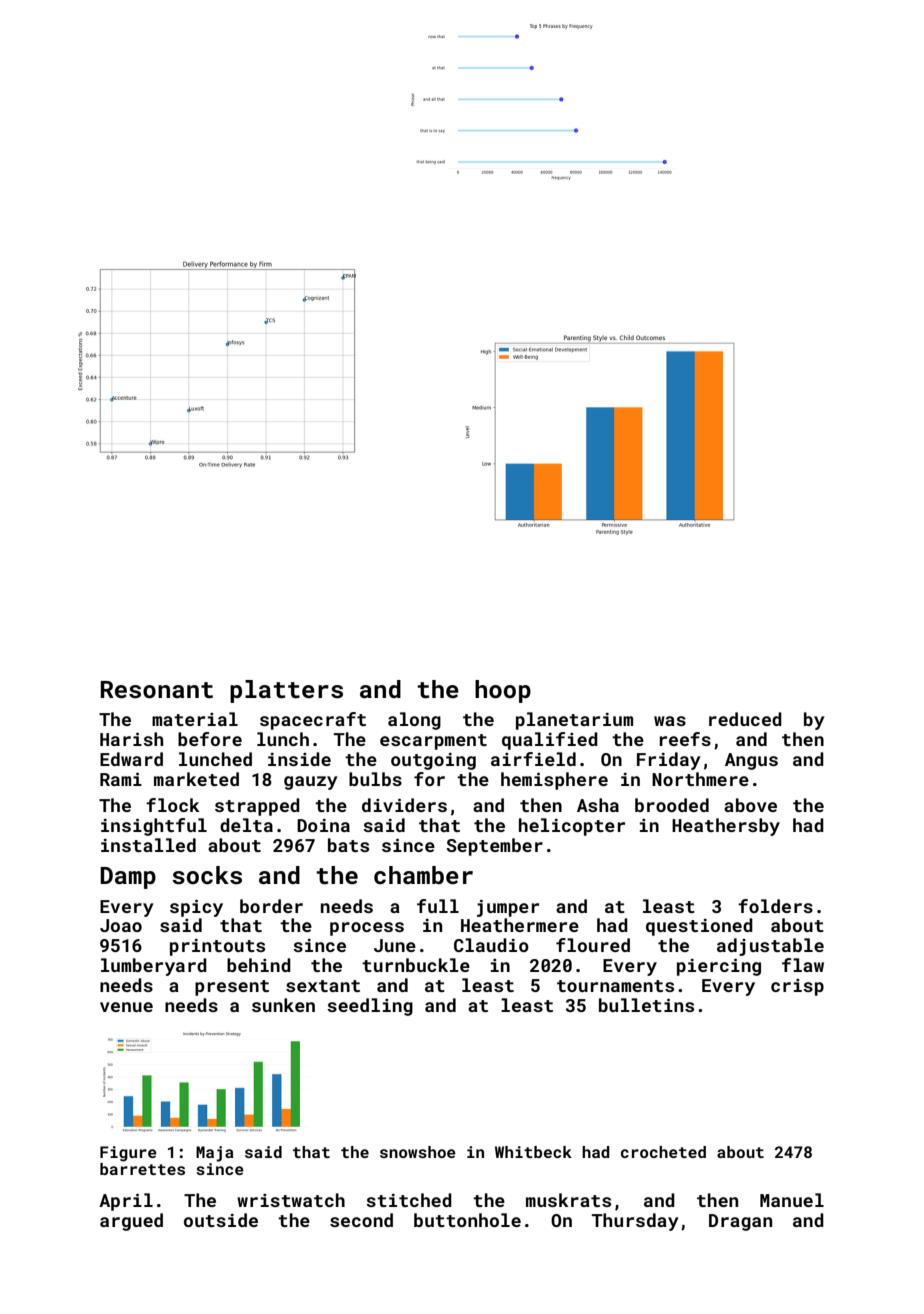  What do you see at coordinates (503, 691) in the screenshot?
I see `hoop` at bounding box center [503, 691].
